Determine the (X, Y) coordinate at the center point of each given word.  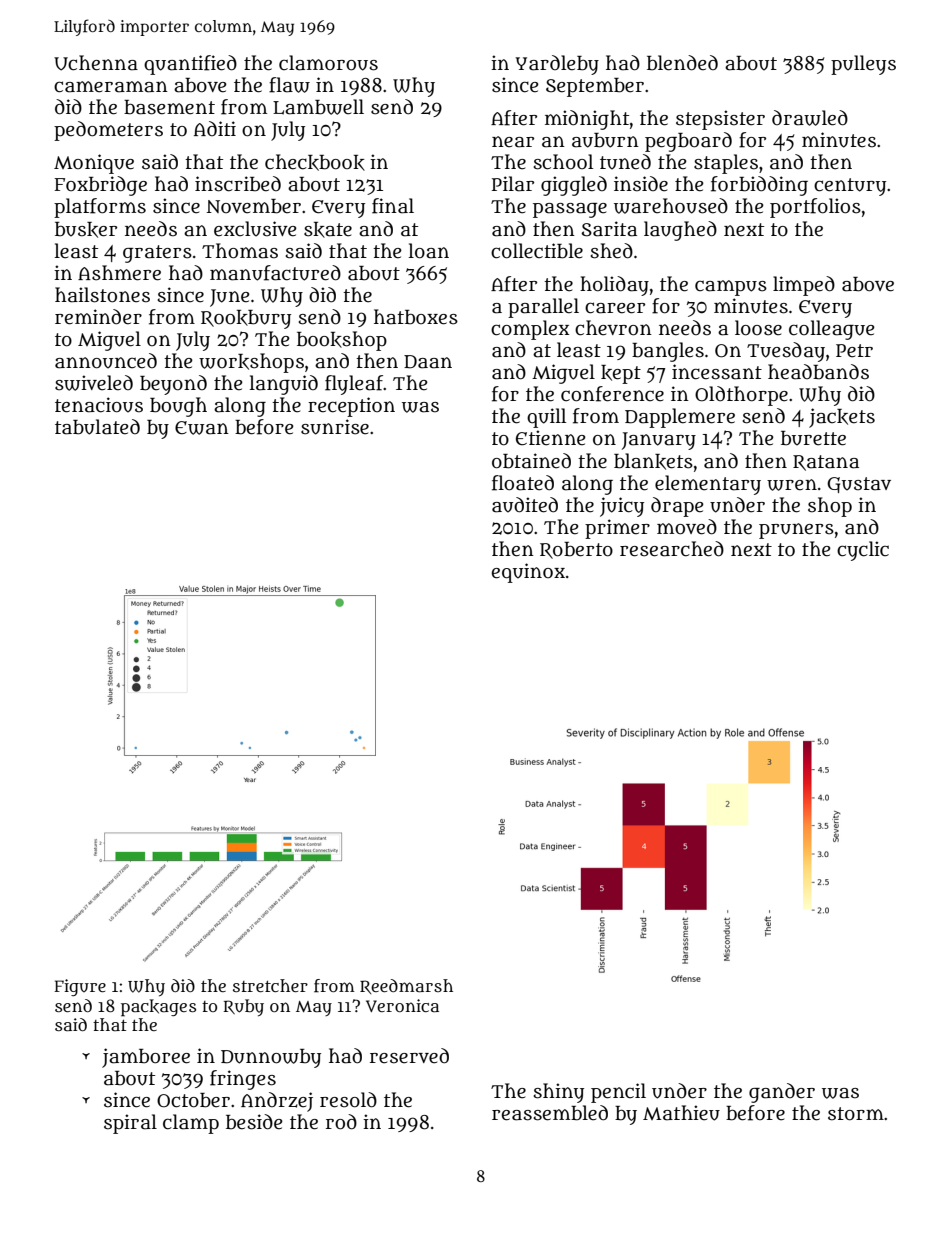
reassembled (550, 1113)
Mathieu (681, 1113)
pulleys (863, 65)
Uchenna (96, 63)
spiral (130, 1124)
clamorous (328, 63)
